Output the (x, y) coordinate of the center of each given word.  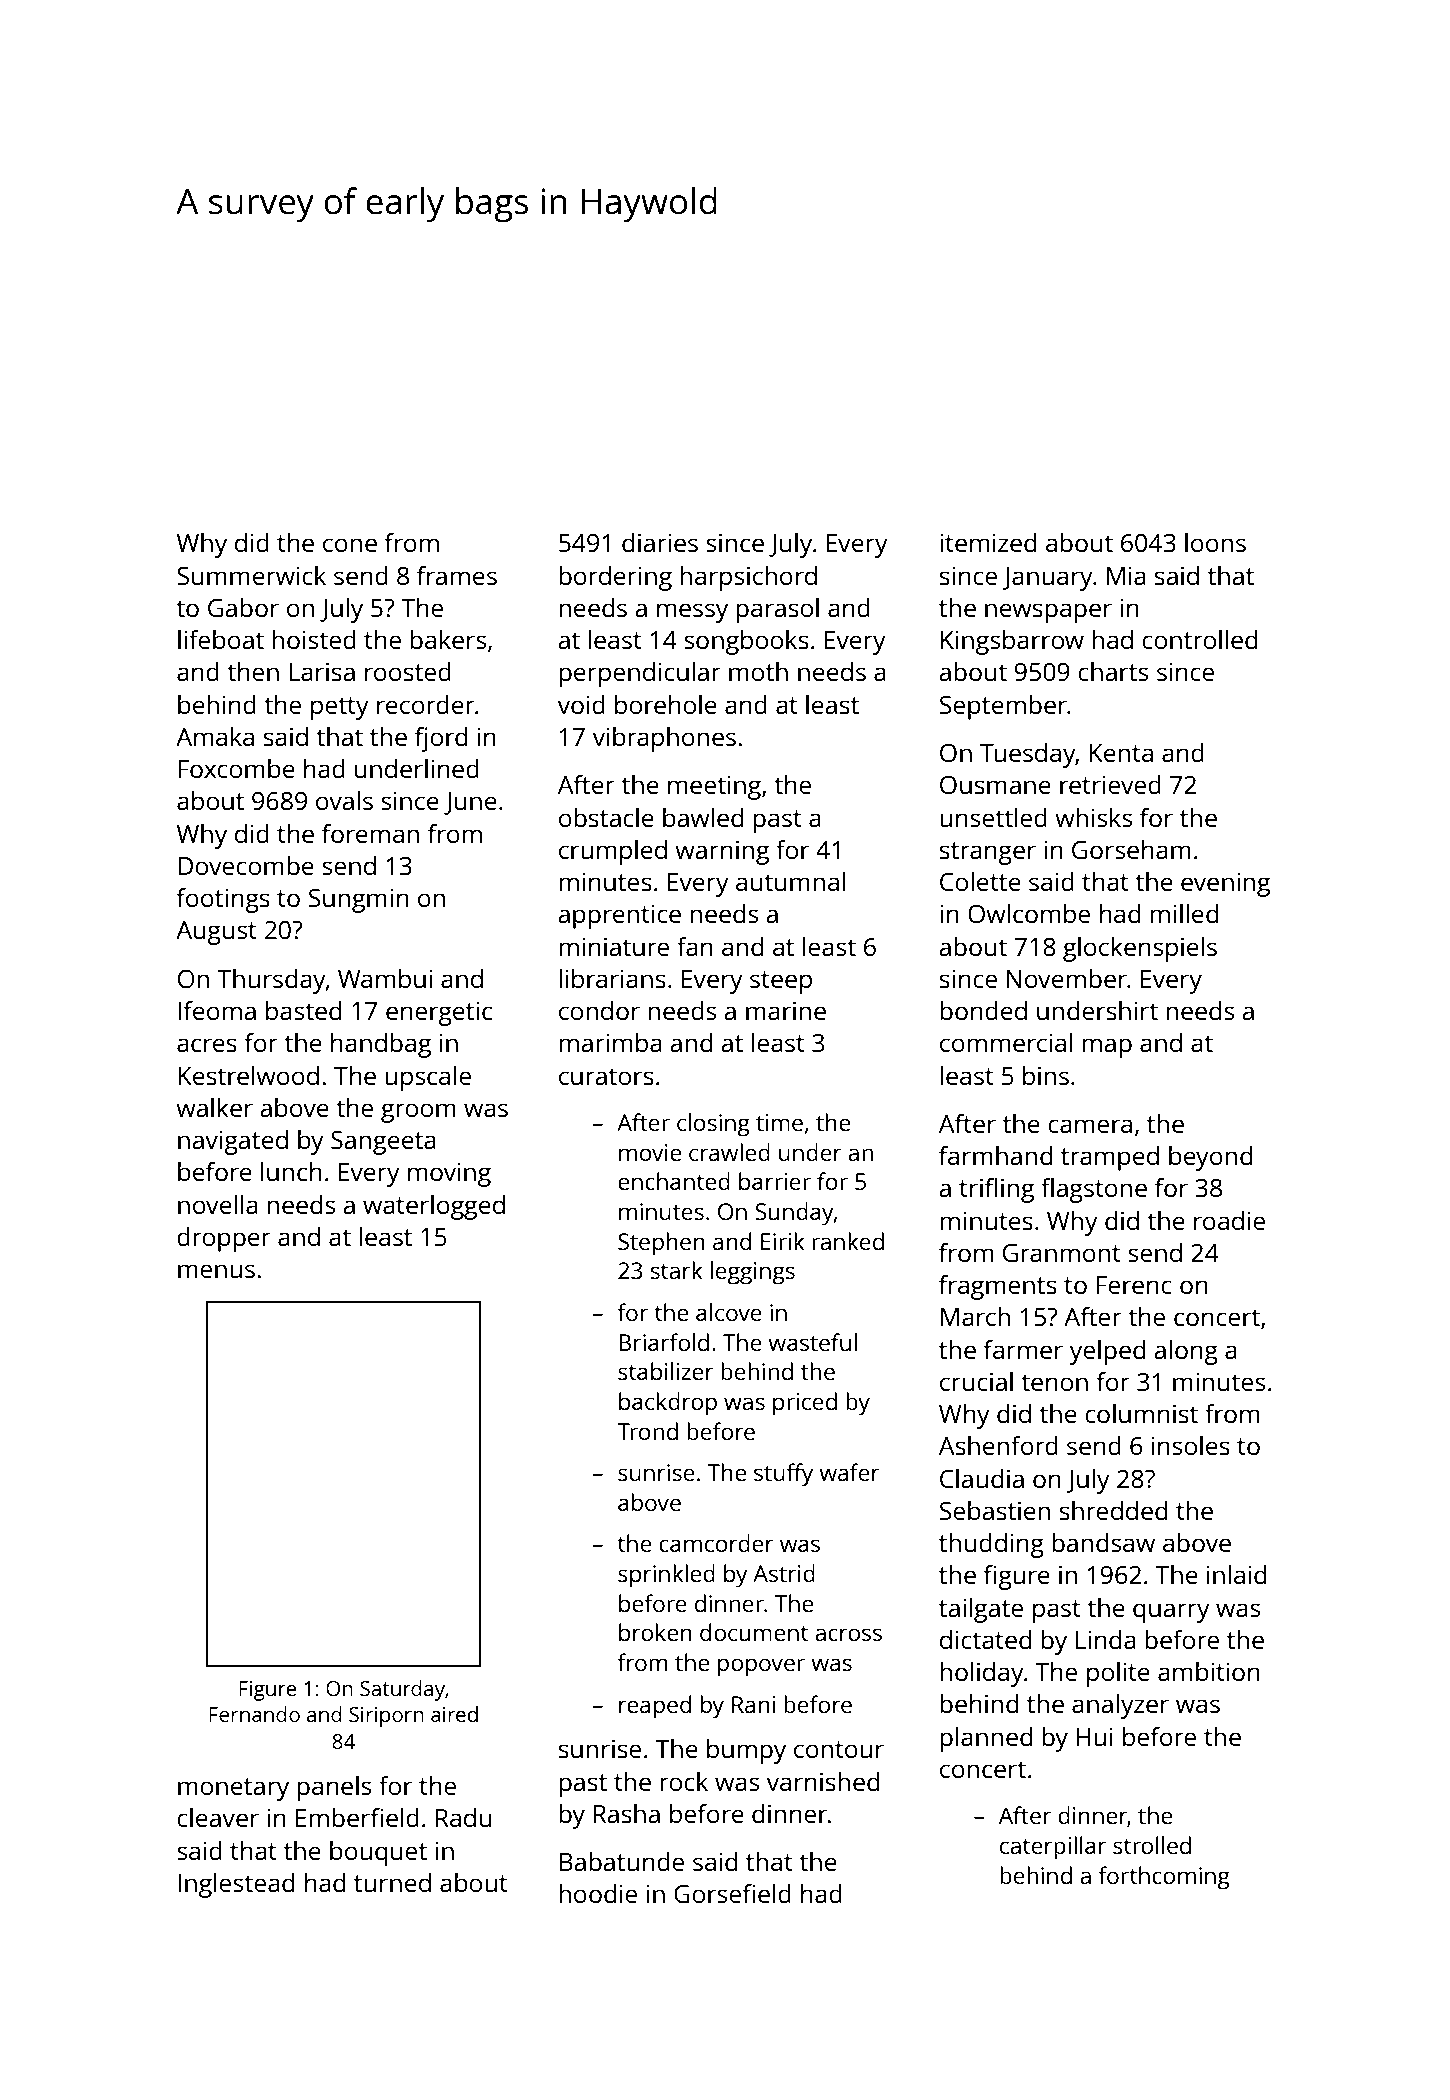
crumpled (613, 852)
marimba (610, 1042)
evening (1225, 884)
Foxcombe (236, 768)
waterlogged (434, 1207)
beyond (1210, 1158)
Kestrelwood (248, 1075)
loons (1215, 542)
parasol (777, 610)
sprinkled (666, 1576)
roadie (1229, 1220)
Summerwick (251, 575)
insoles (1190, 1445)
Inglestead (236, 1885)
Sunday (794, 1214)
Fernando (254, 1714)
